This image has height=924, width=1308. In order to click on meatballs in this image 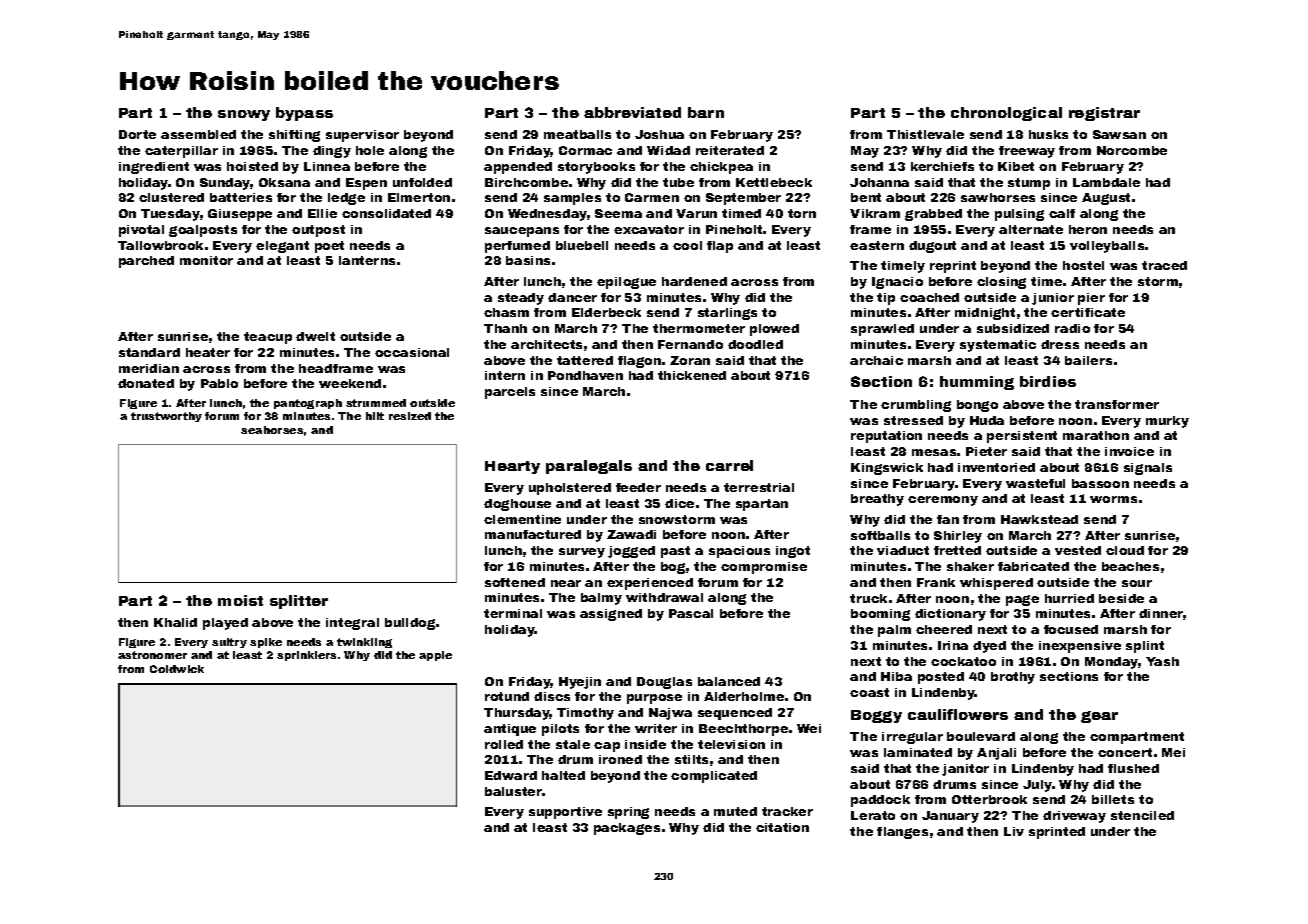, I will do `click(577, 134)`.
